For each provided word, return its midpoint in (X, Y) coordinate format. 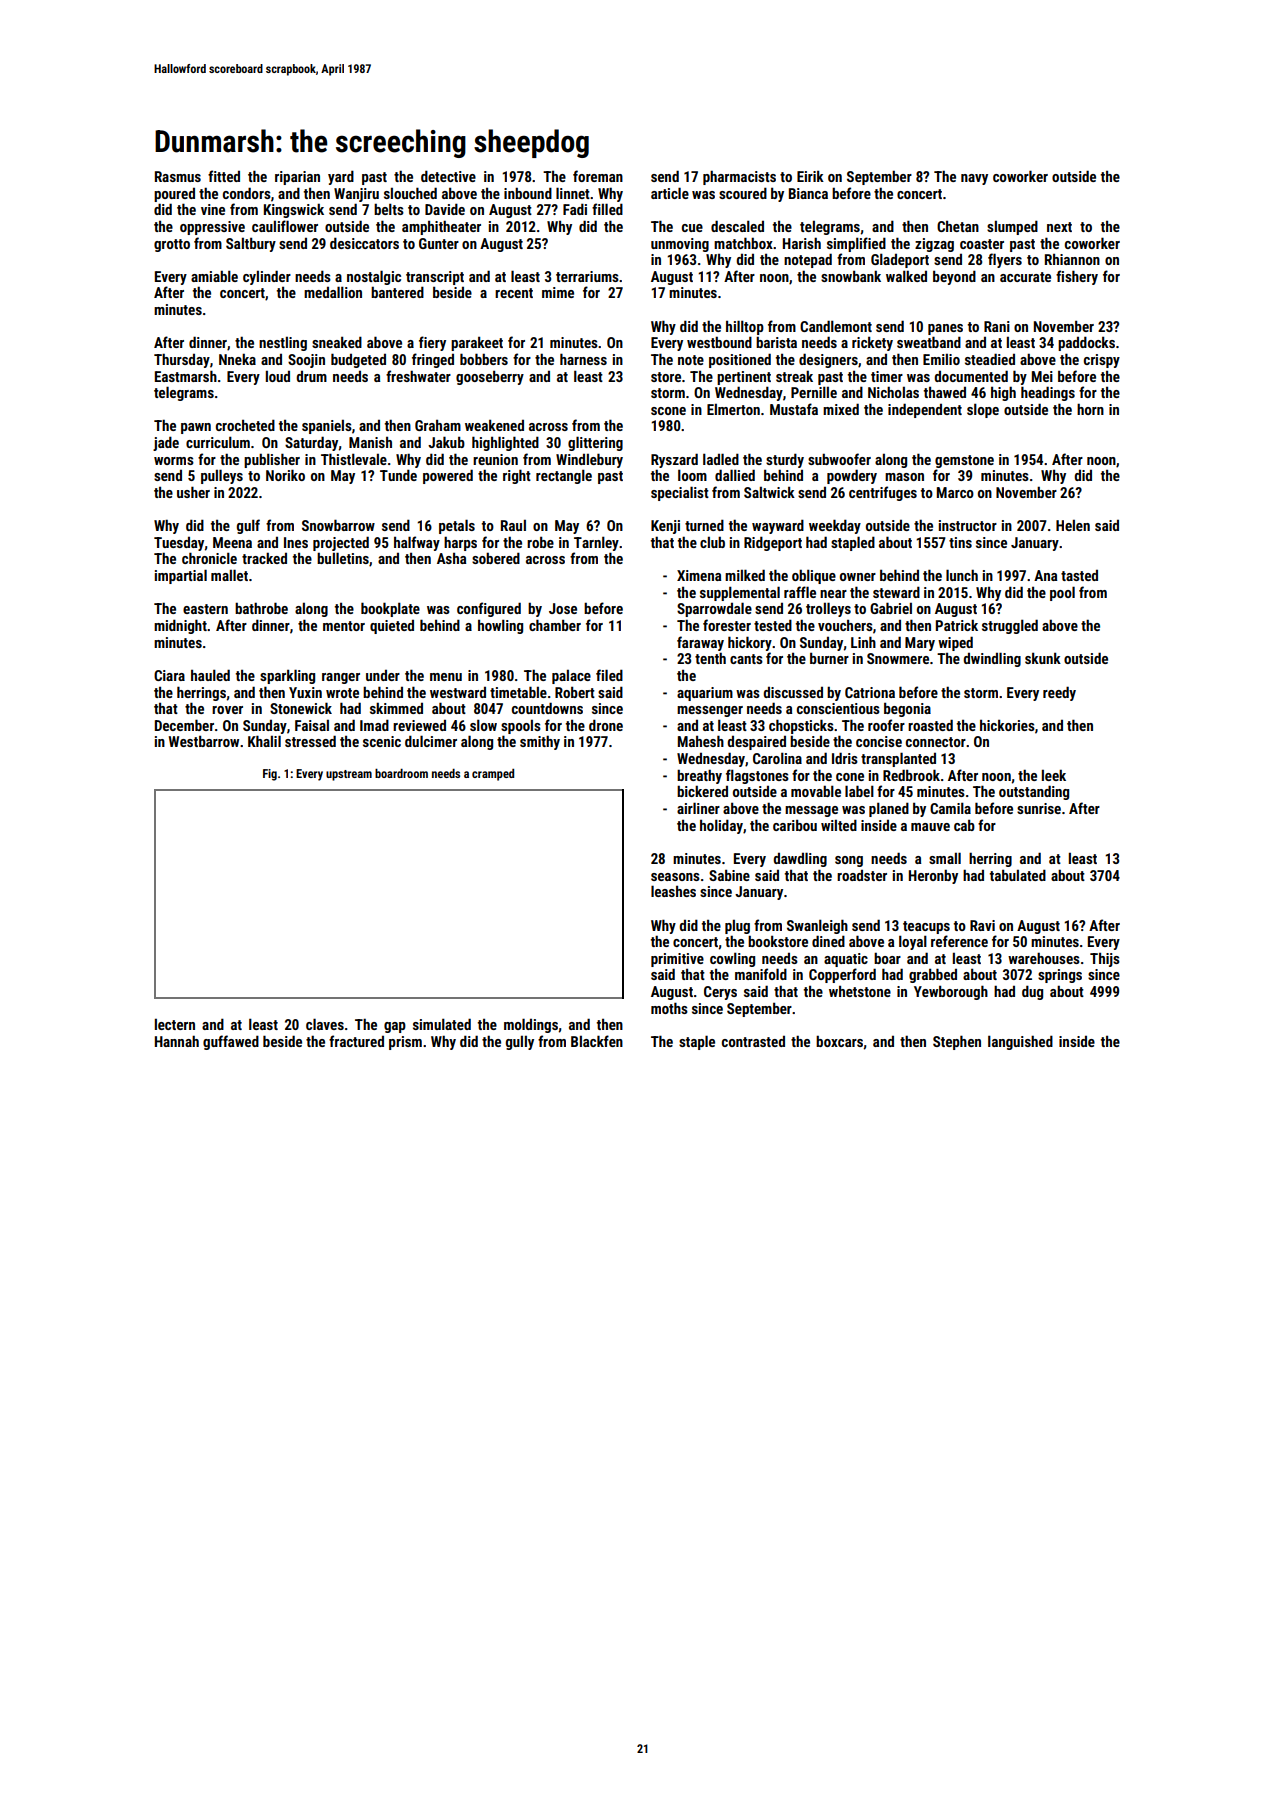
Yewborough (951, 992)
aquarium (705, 694)
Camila (950, 808)
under (383, 675)
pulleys (222, 476)
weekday (835, 526)
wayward (778, 526)
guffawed (231, 1042)
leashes (673, 891)
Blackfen (597, 1041)
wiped (955, 643)
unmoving (680, 245)
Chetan (958, 226)
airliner (698, 808)
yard (341, 177)
